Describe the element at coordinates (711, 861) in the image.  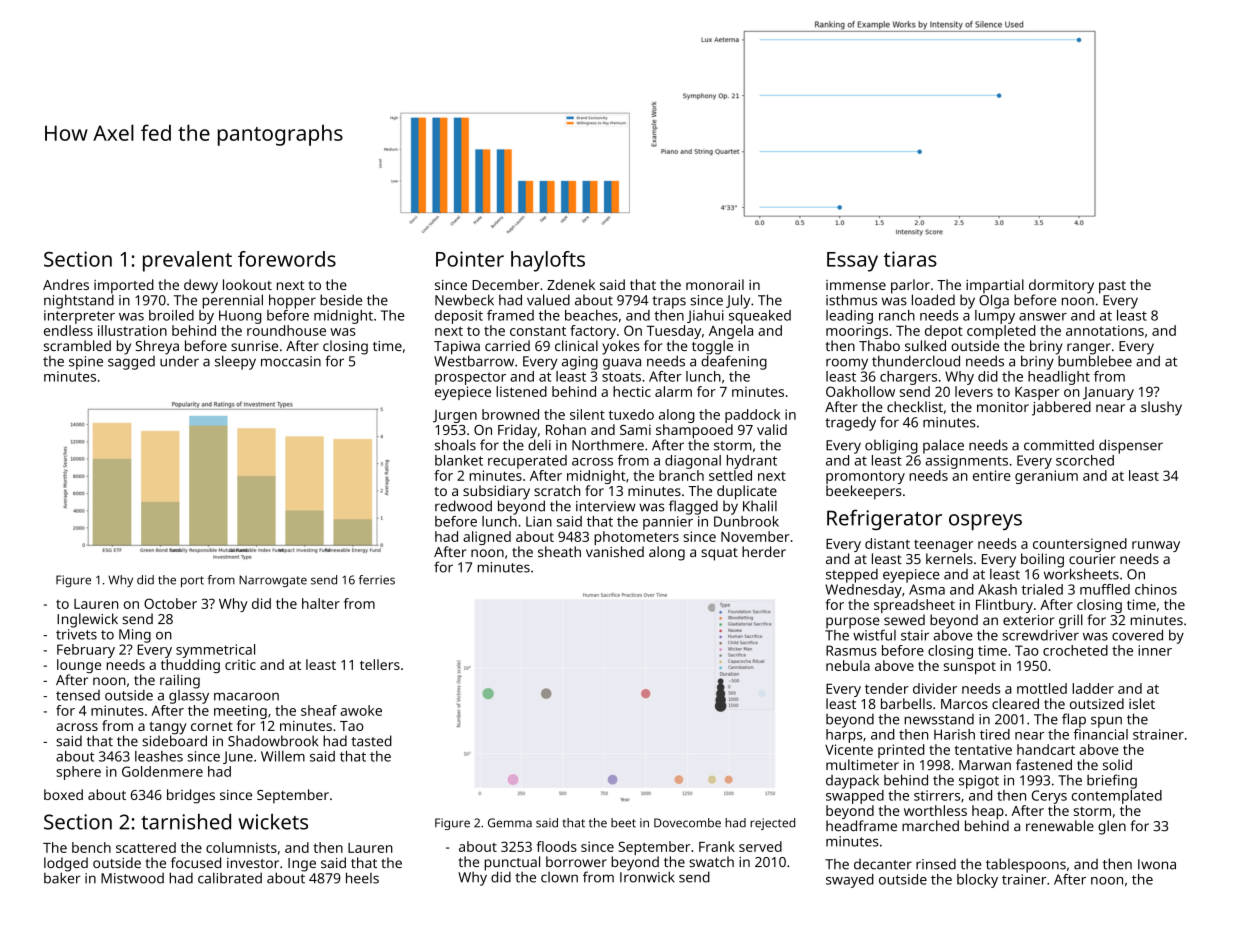
I see `swatch` at that location.
